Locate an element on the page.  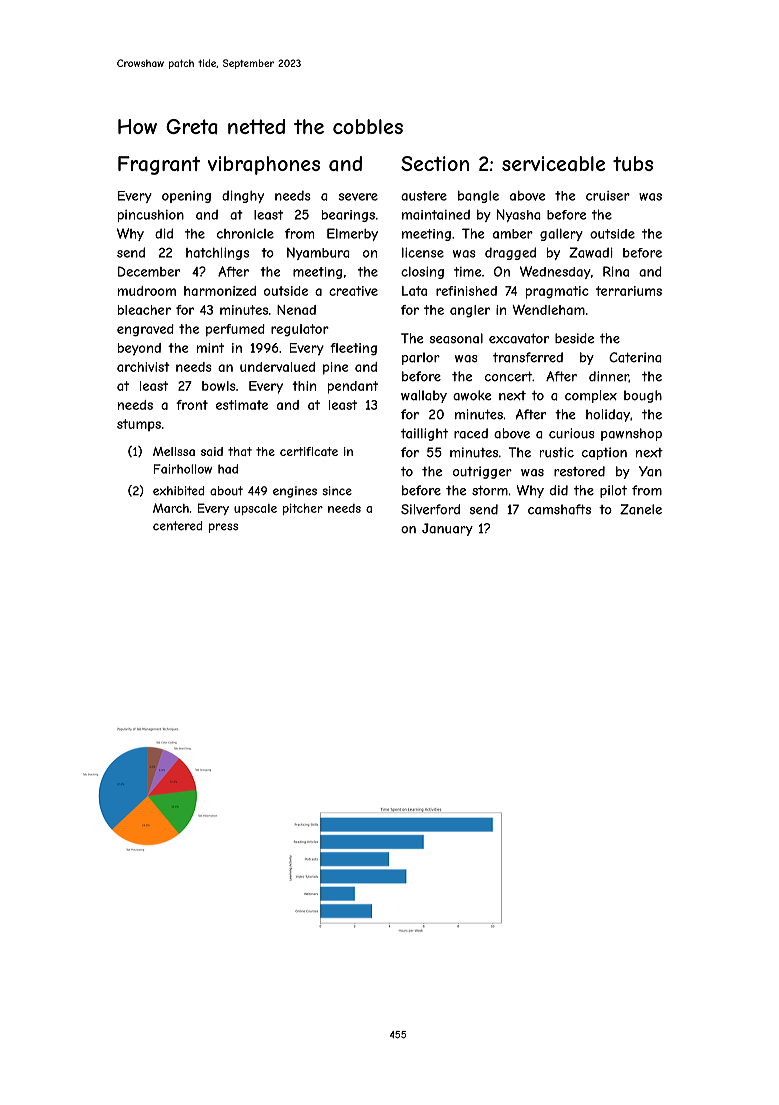
archivist is located at coordinates (143, 367).
